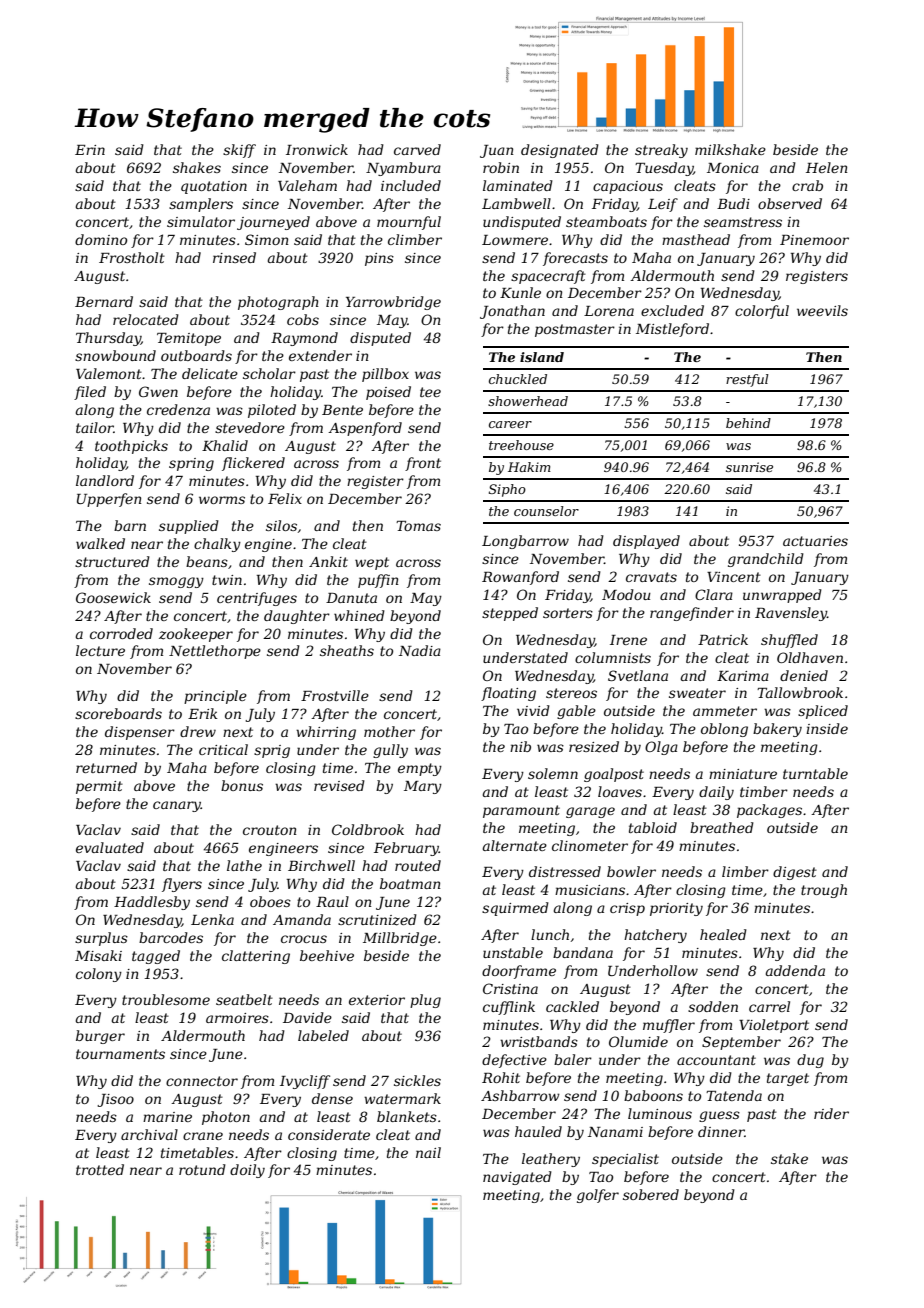  Describe the element at coordinates (270, 901) in the screenshot. I see `oboes` at that location.
